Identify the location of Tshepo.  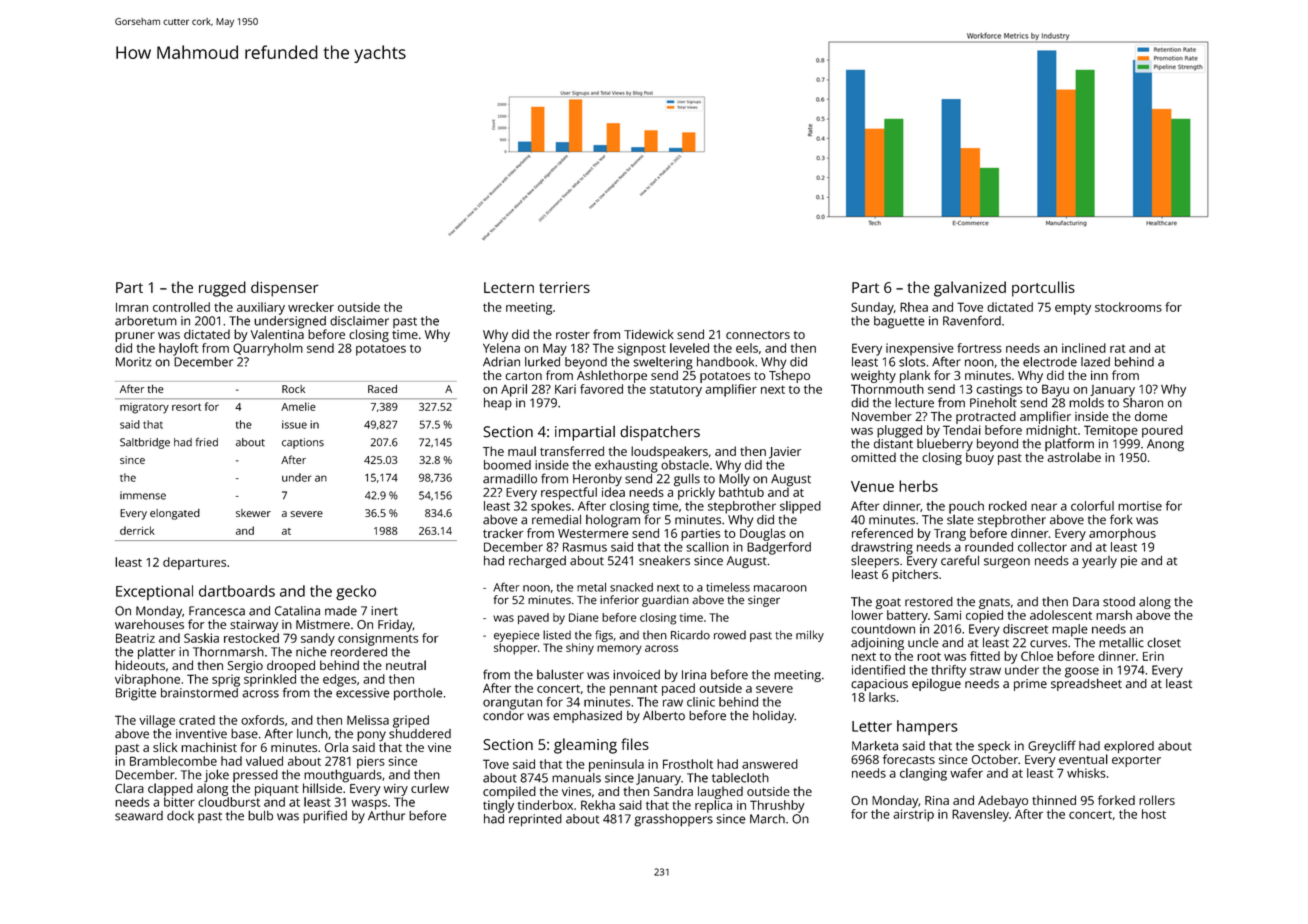
(789, 376).
